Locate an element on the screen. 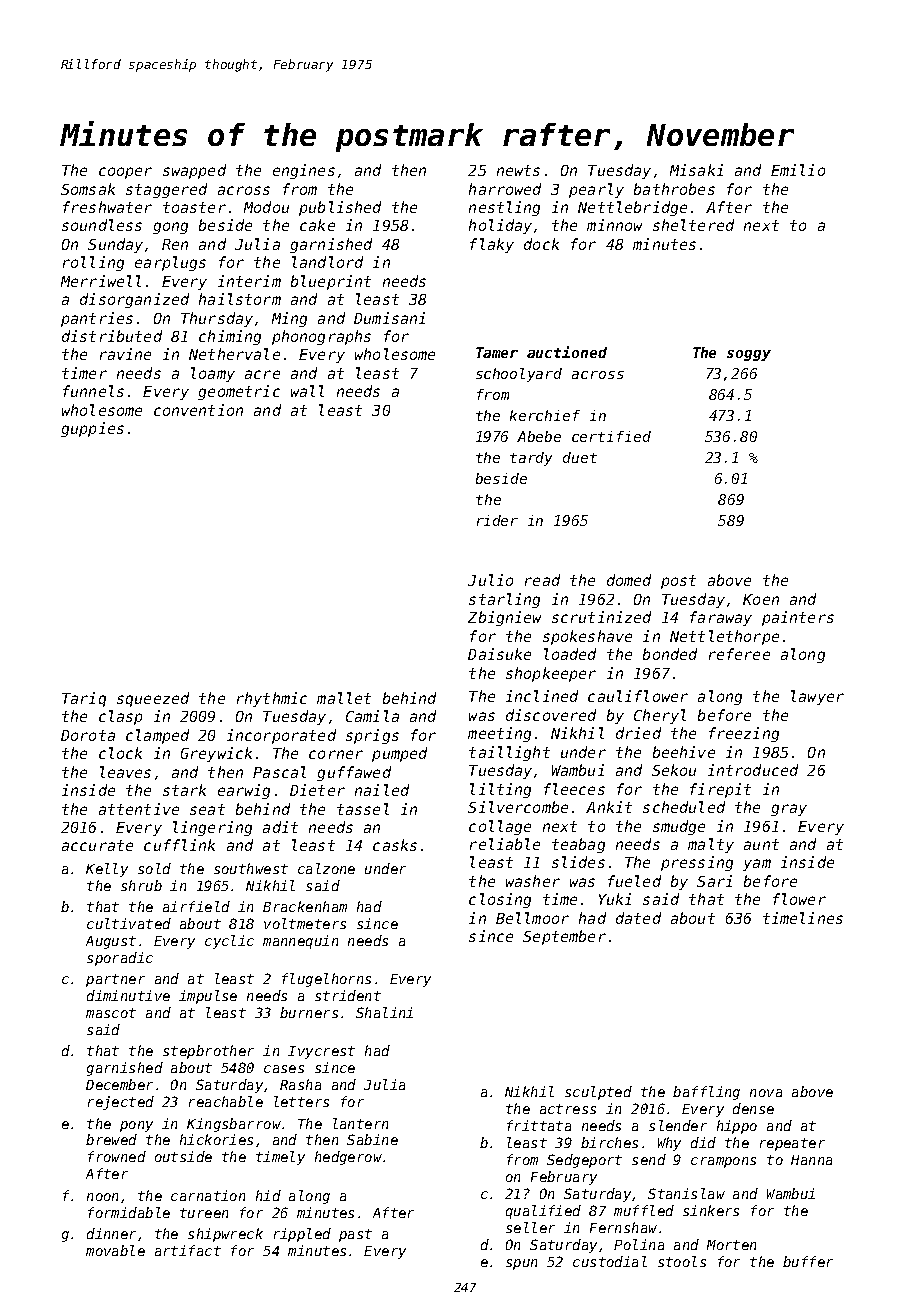 This screenshot has height=1316, width=908. certified is located at coordinates (611, 436).
